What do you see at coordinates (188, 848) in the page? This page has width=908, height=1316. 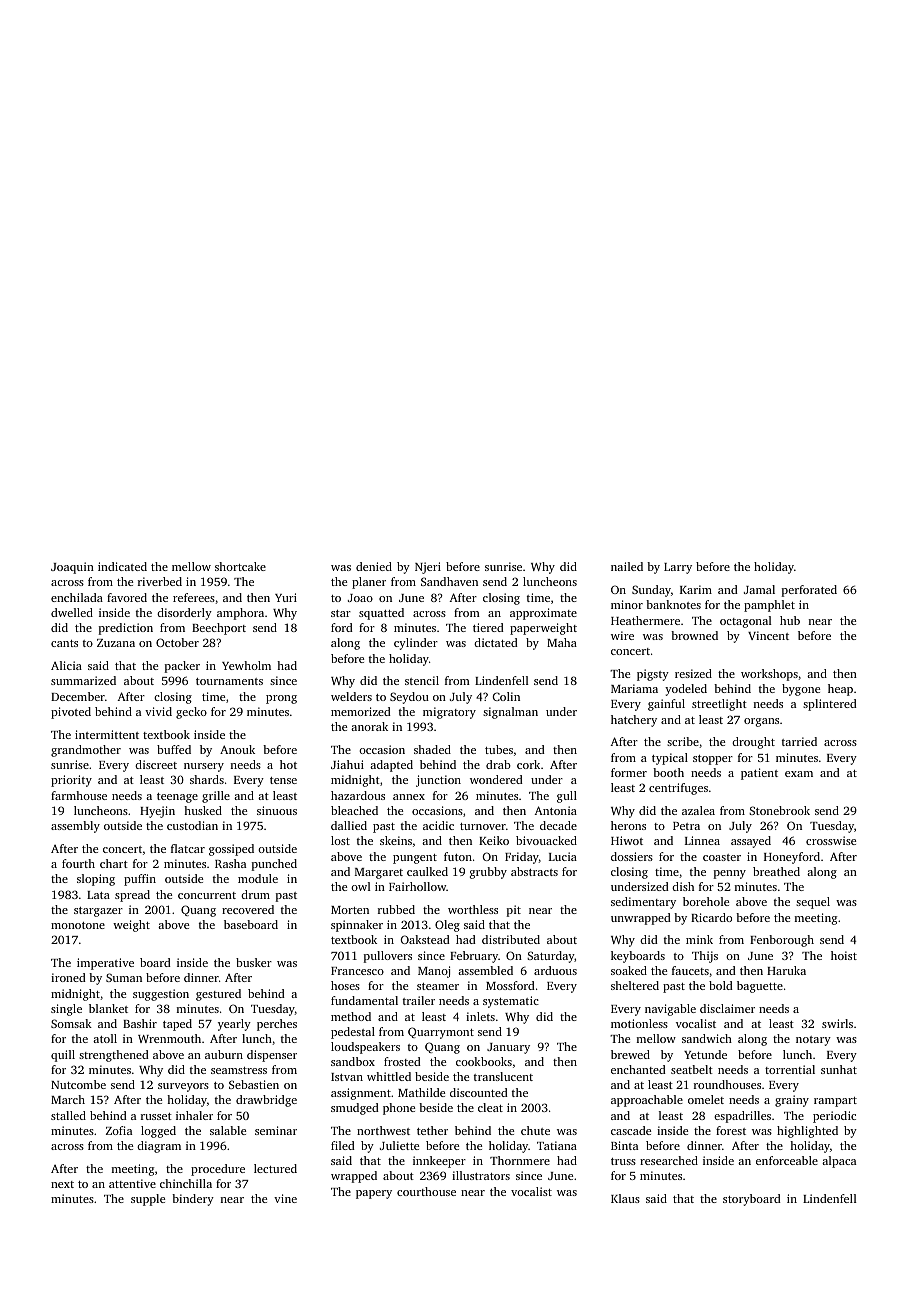 I see `flatcar` at bounding box center [188, 848].
